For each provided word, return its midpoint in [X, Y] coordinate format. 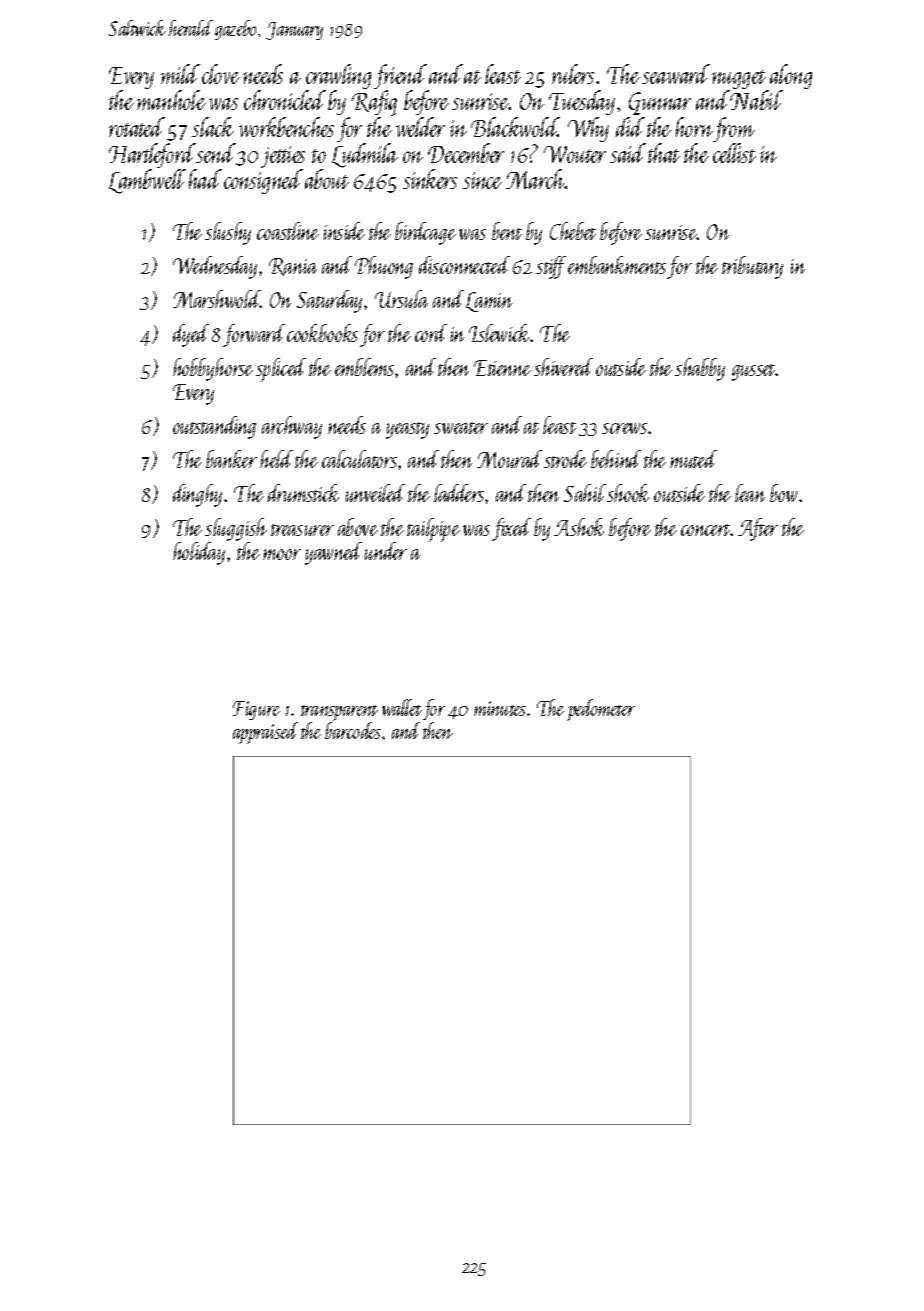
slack [213, 127]
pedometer [601, 710]
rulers [573, 74]
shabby [700, 369]
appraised [265, 733]
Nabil [756, 100]
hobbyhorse [213, 369]
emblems [364, 367]
